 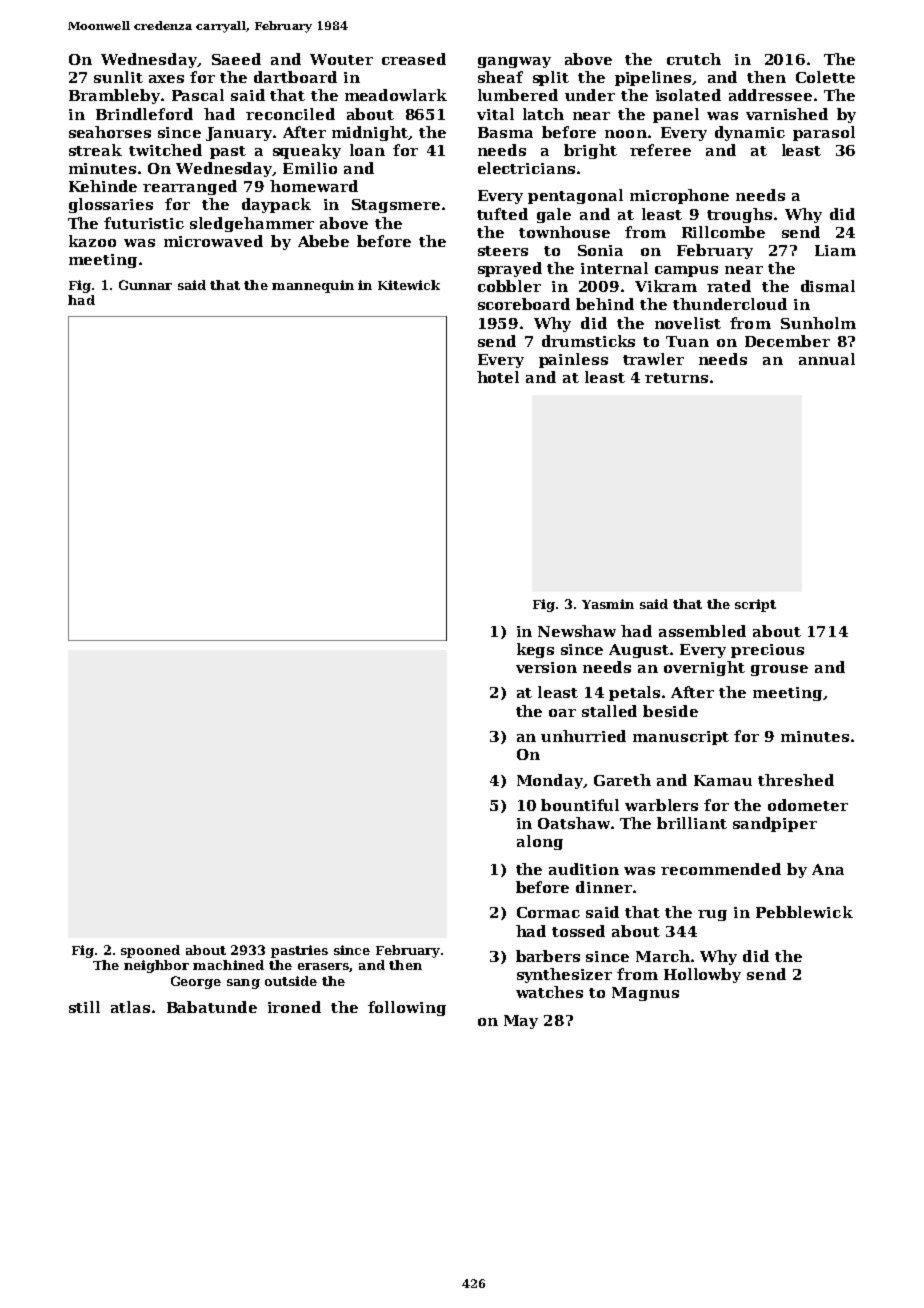 What do you see at coordinates (824, 133) in the screenshot?
I see `parasol` at bounding box center [824, 133].
